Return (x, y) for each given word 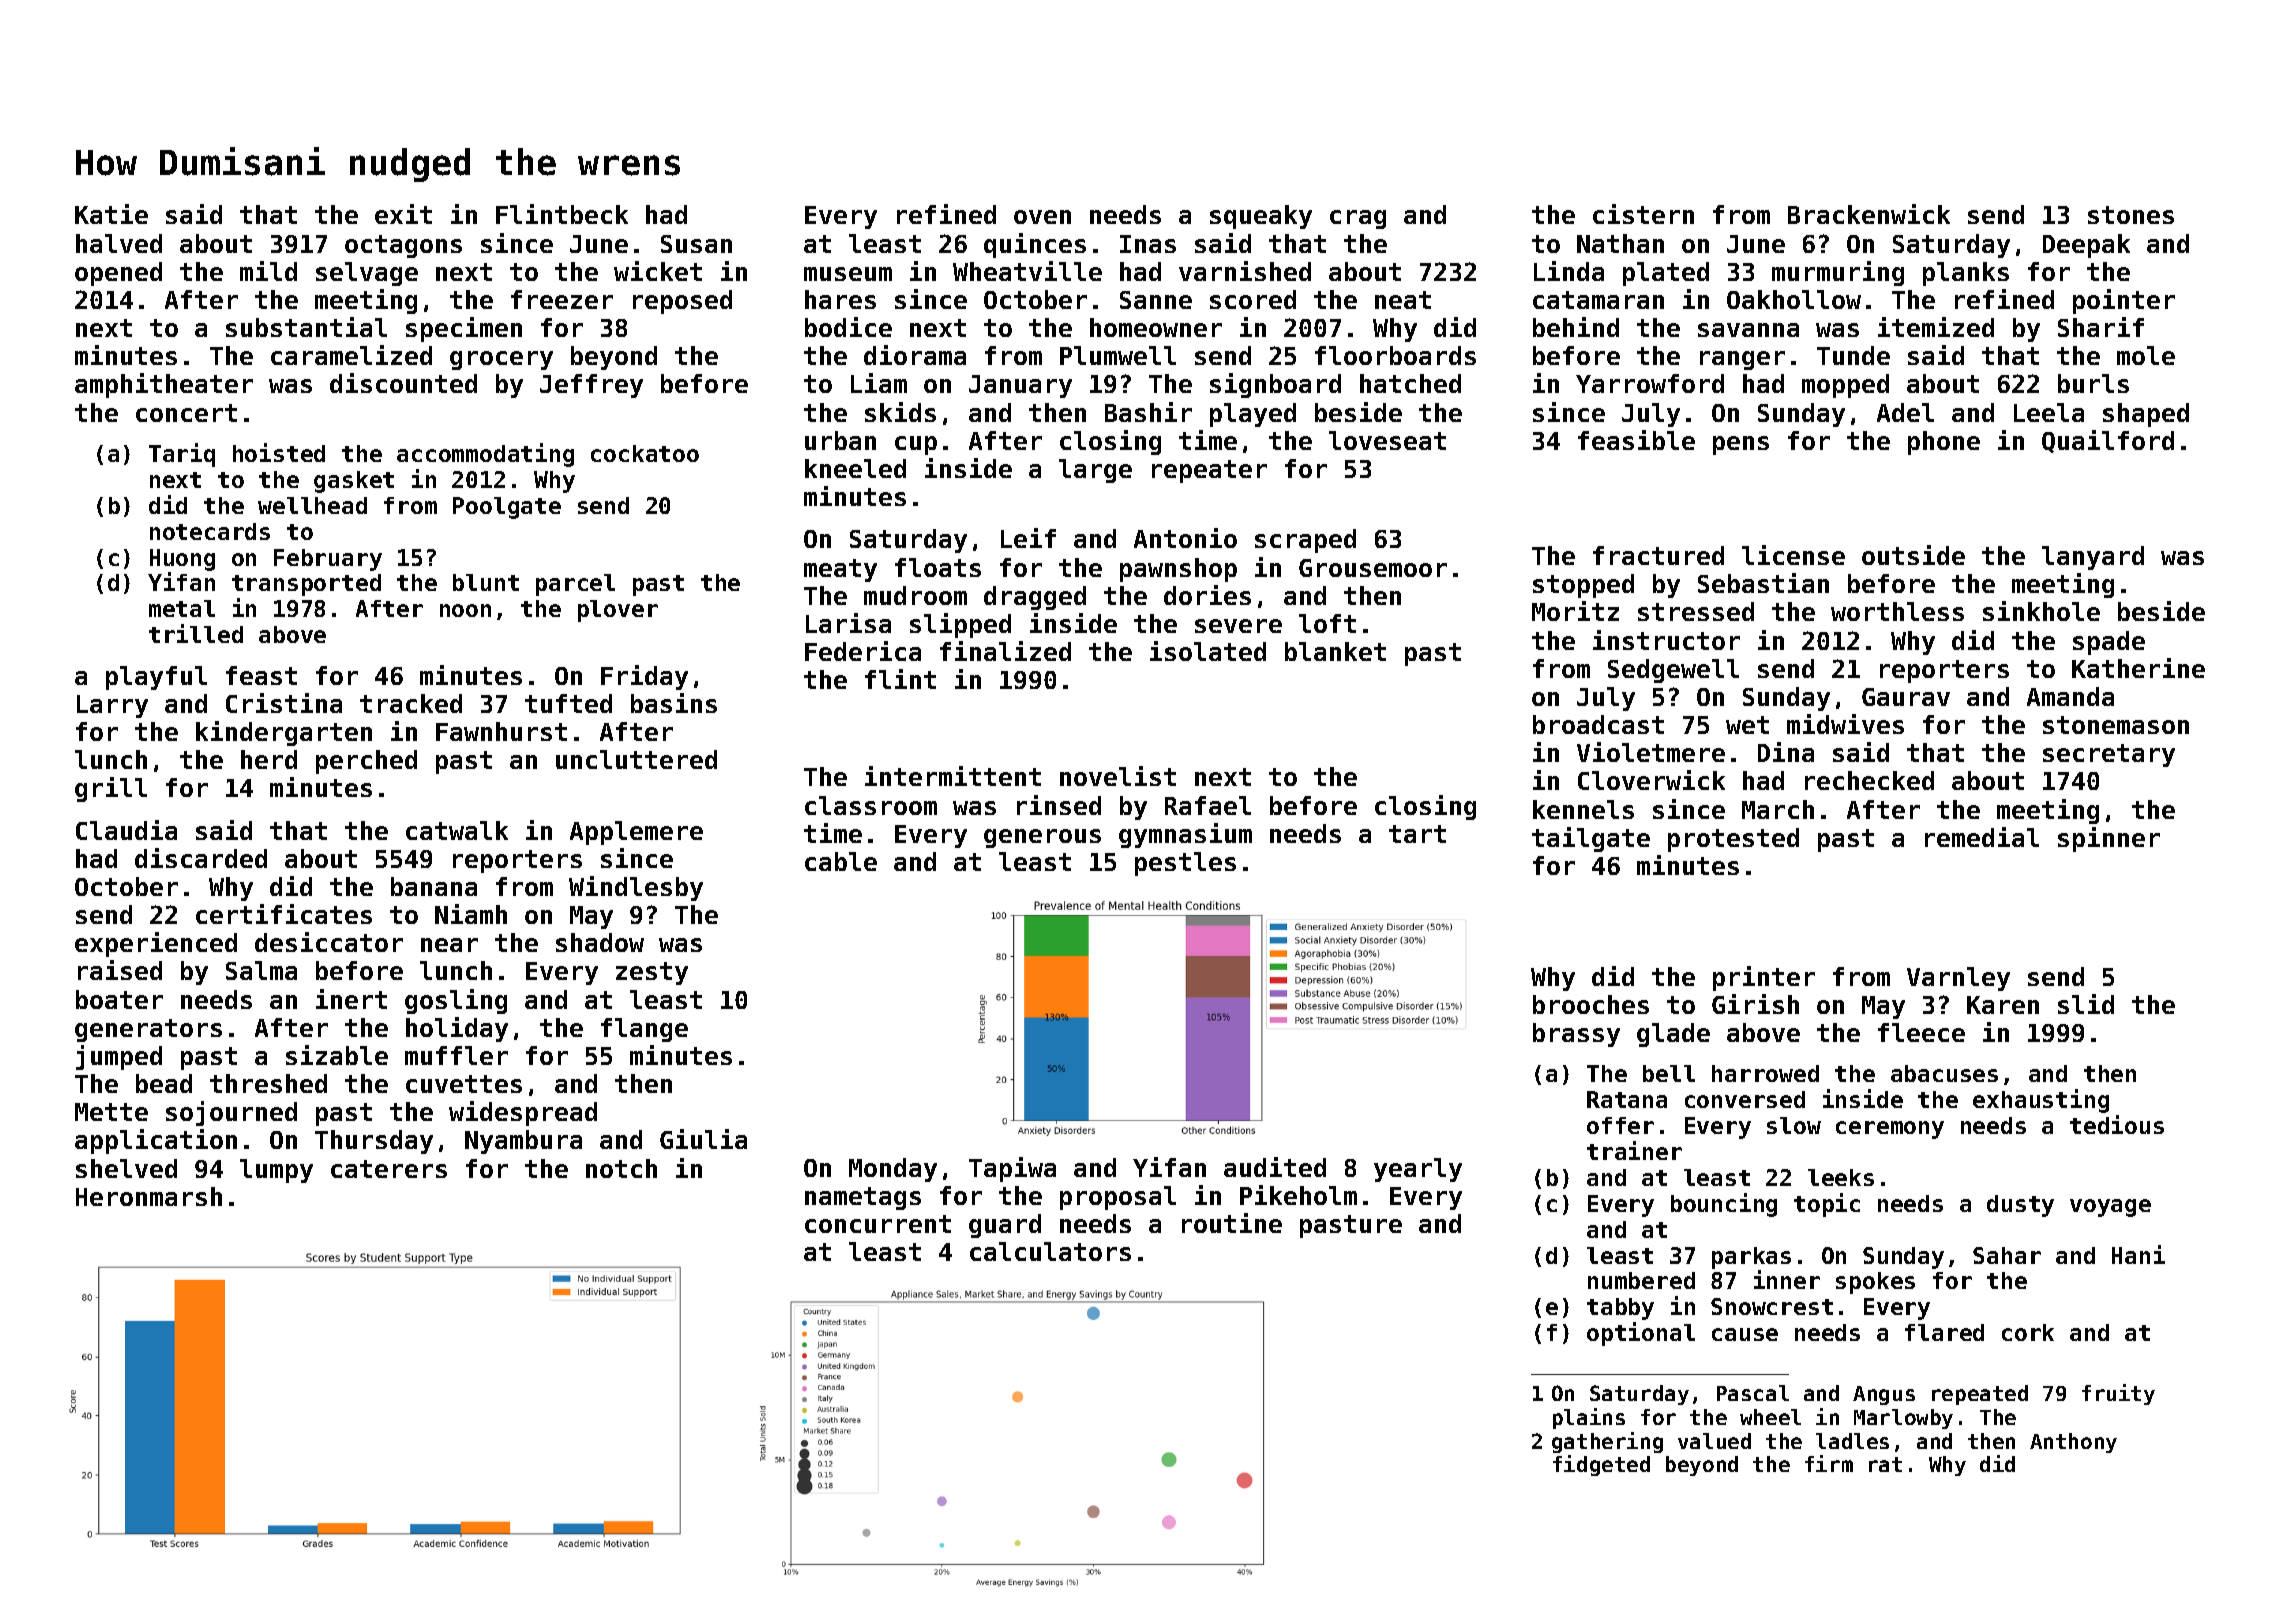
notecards (210, 531)
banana (434, 886)
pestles (1185, 864)
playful (156, 678)
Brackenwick (1869, 214)
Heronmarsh (149, 1196)
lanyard (2093, 558)
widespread (523, 1113)
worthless (1897, 611)
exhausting (2041, 1101)
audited (1275, 1167)
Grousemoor (1373, 568)
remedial (1982, 837)
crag (1358, 219)
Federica (863, 651)
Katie (111, 214)
